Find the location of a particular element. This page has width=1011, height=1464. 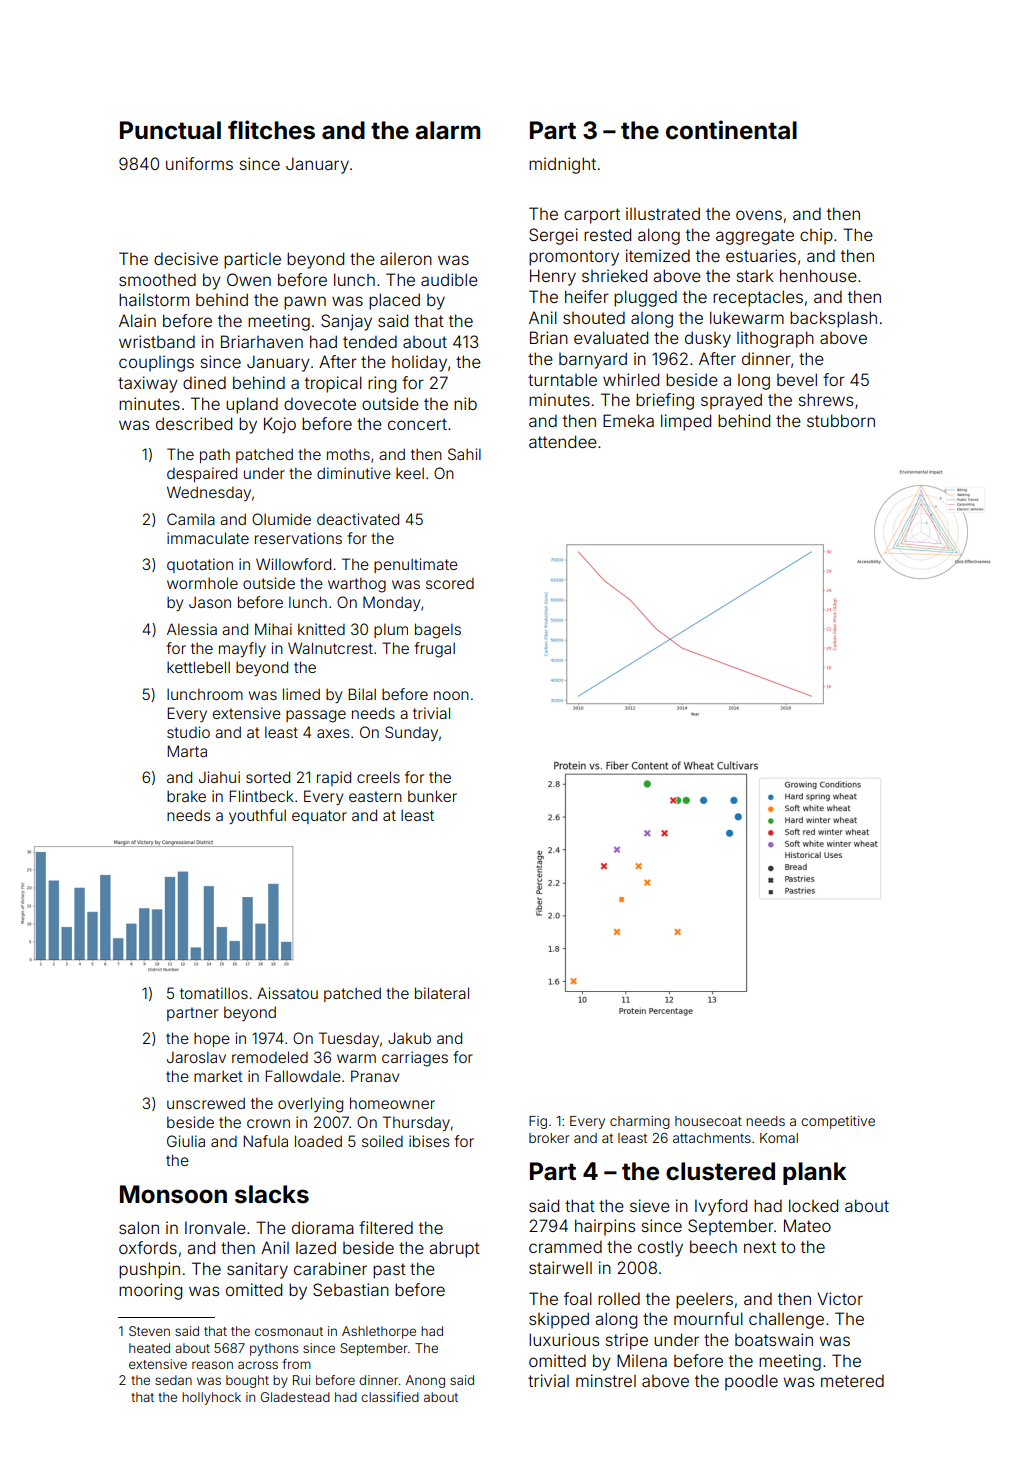

equator is located at coordinates (319, 817).
